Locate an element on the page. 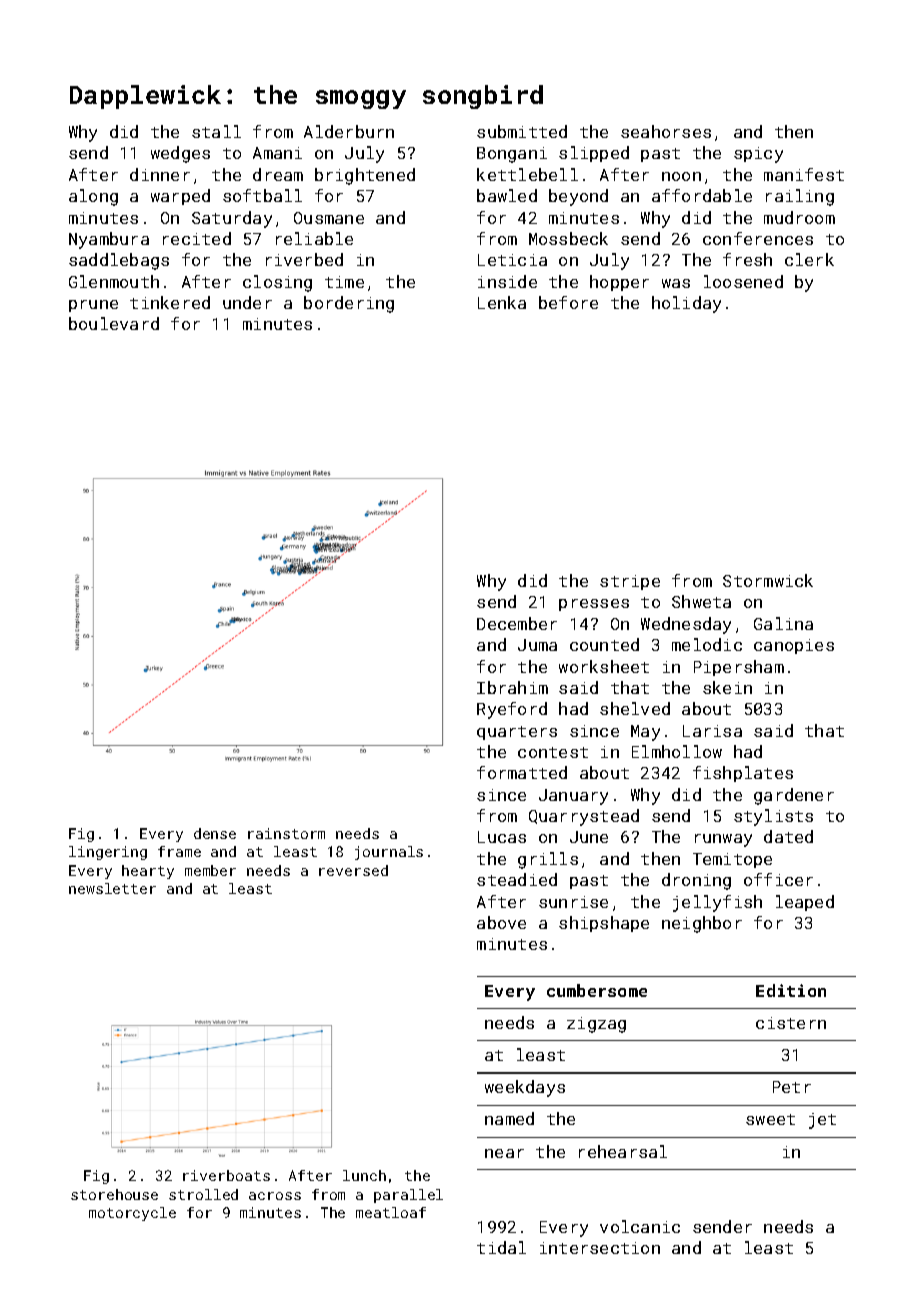  dense is located at coordinates (215, 833).
